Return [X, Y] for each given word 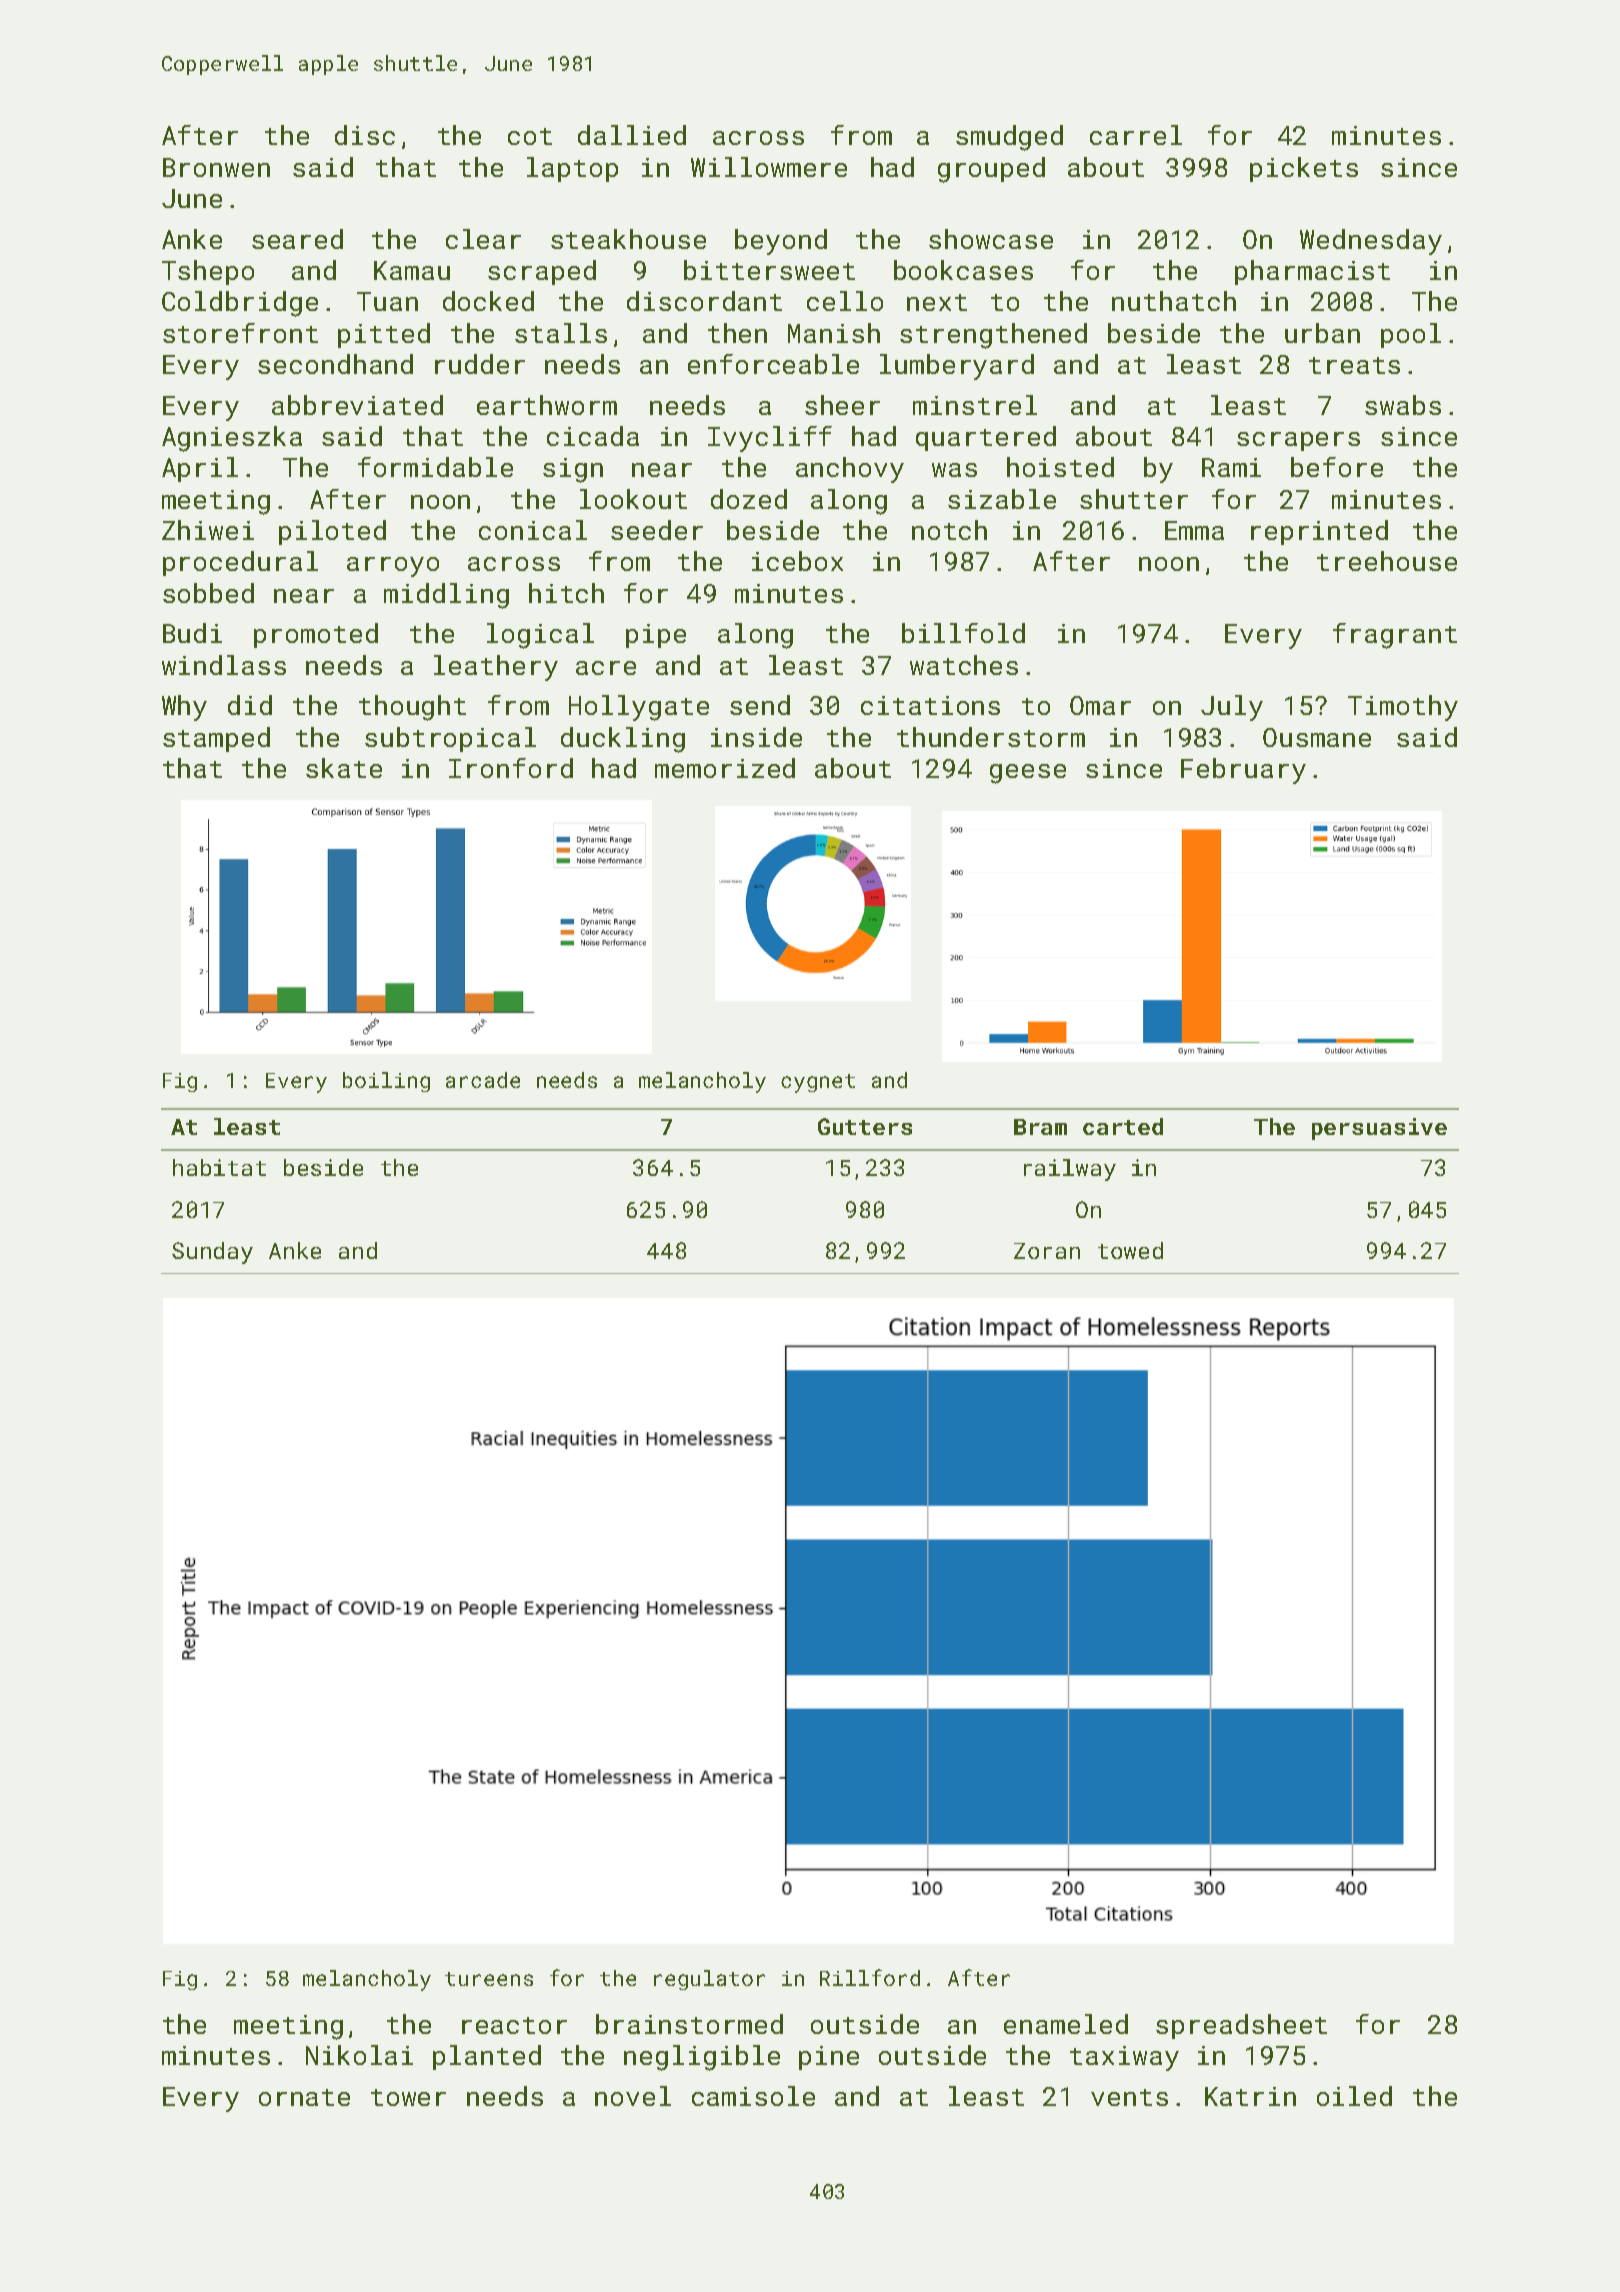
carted [1123, 1126]
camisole [753, 2096]
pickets [1304, 169]
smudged [1009, 138]
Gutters [865, 1126]
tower [408, 2097]
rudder [480, 364]
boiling [386, 1082]
